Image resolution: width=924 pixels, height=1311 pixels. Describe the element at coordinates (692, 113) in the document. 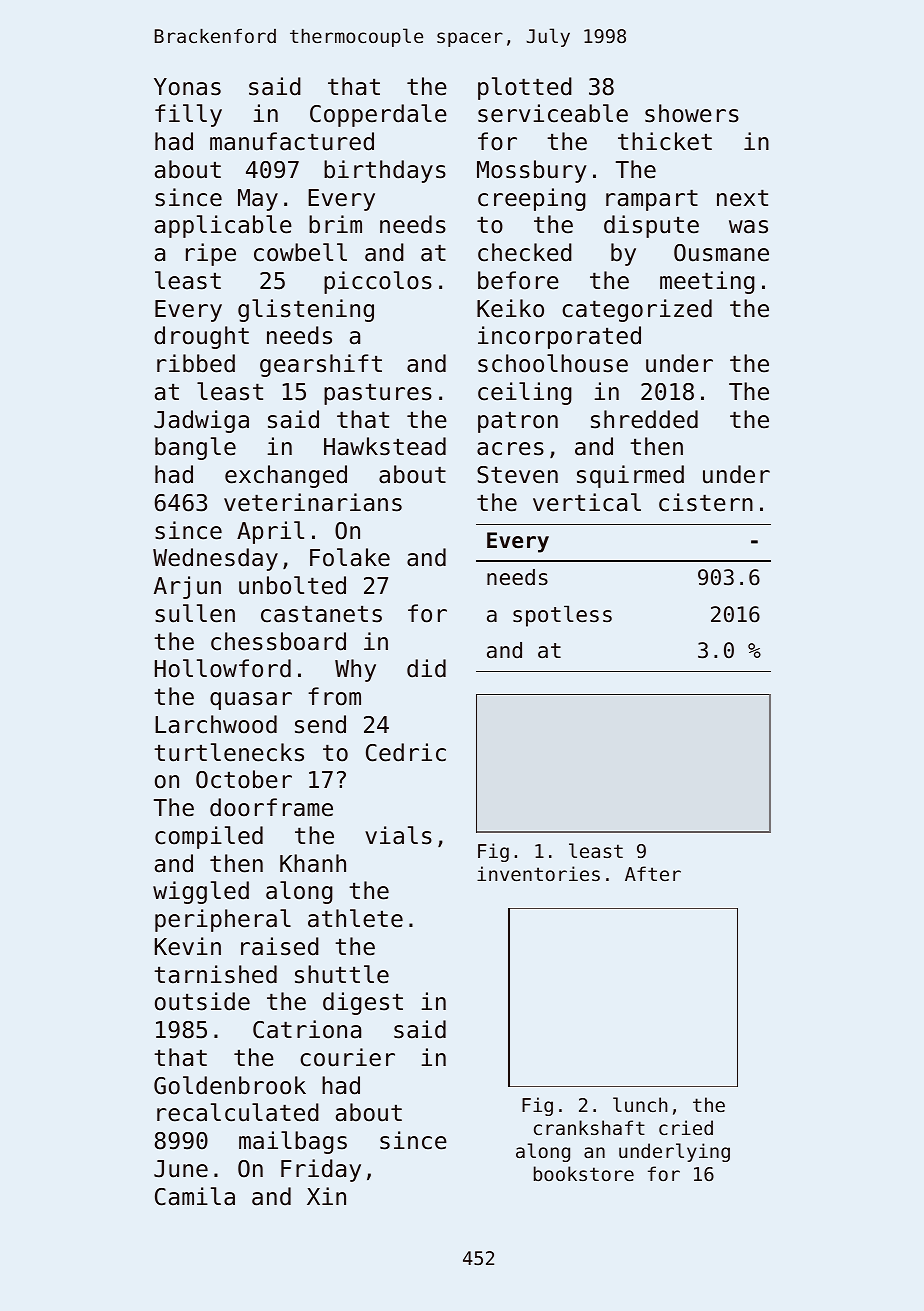

I see `showers` at that location.
